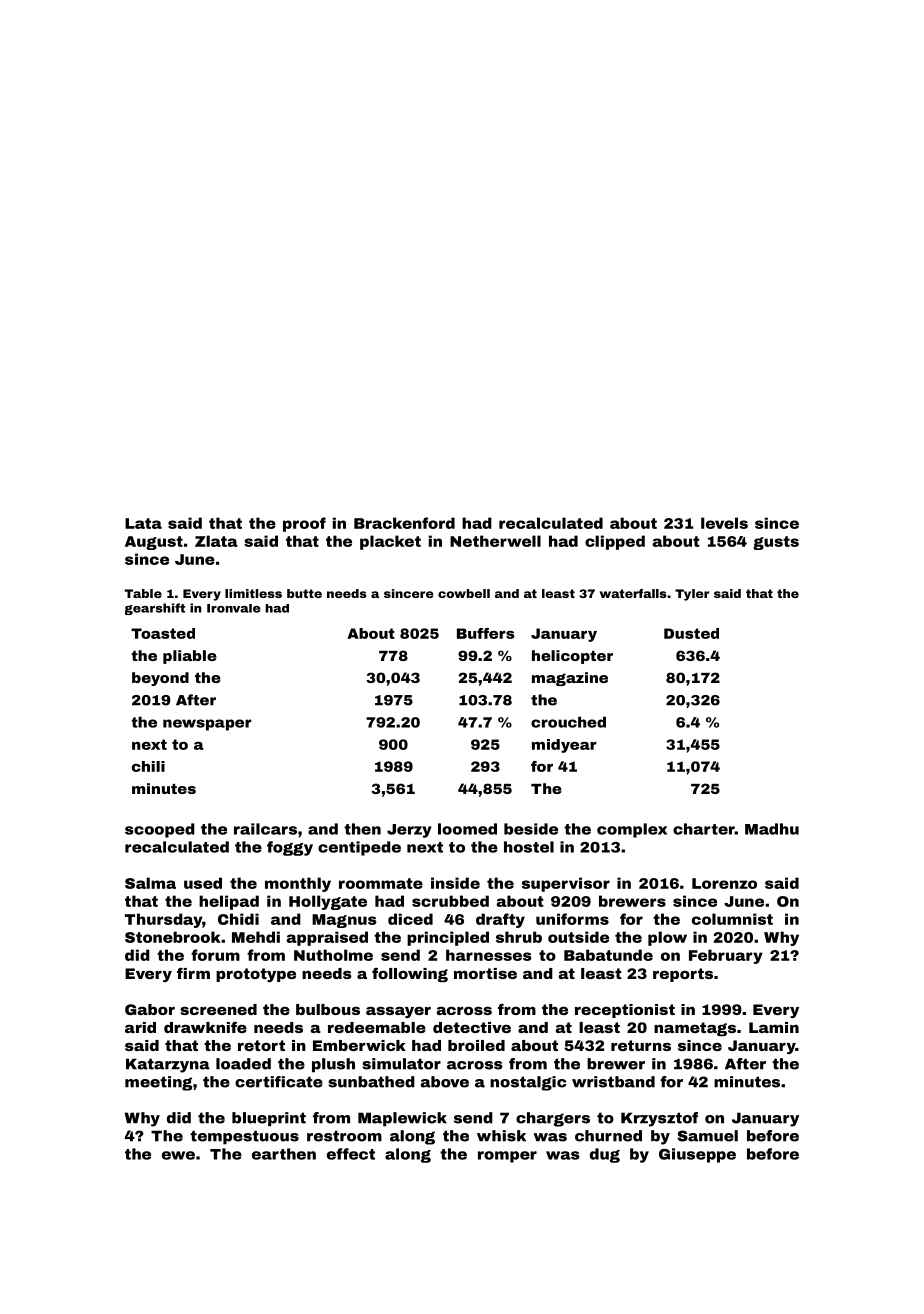 The width and height of the screenshot is (924, 1314). I want to click on railcars, so click(265, 829).
